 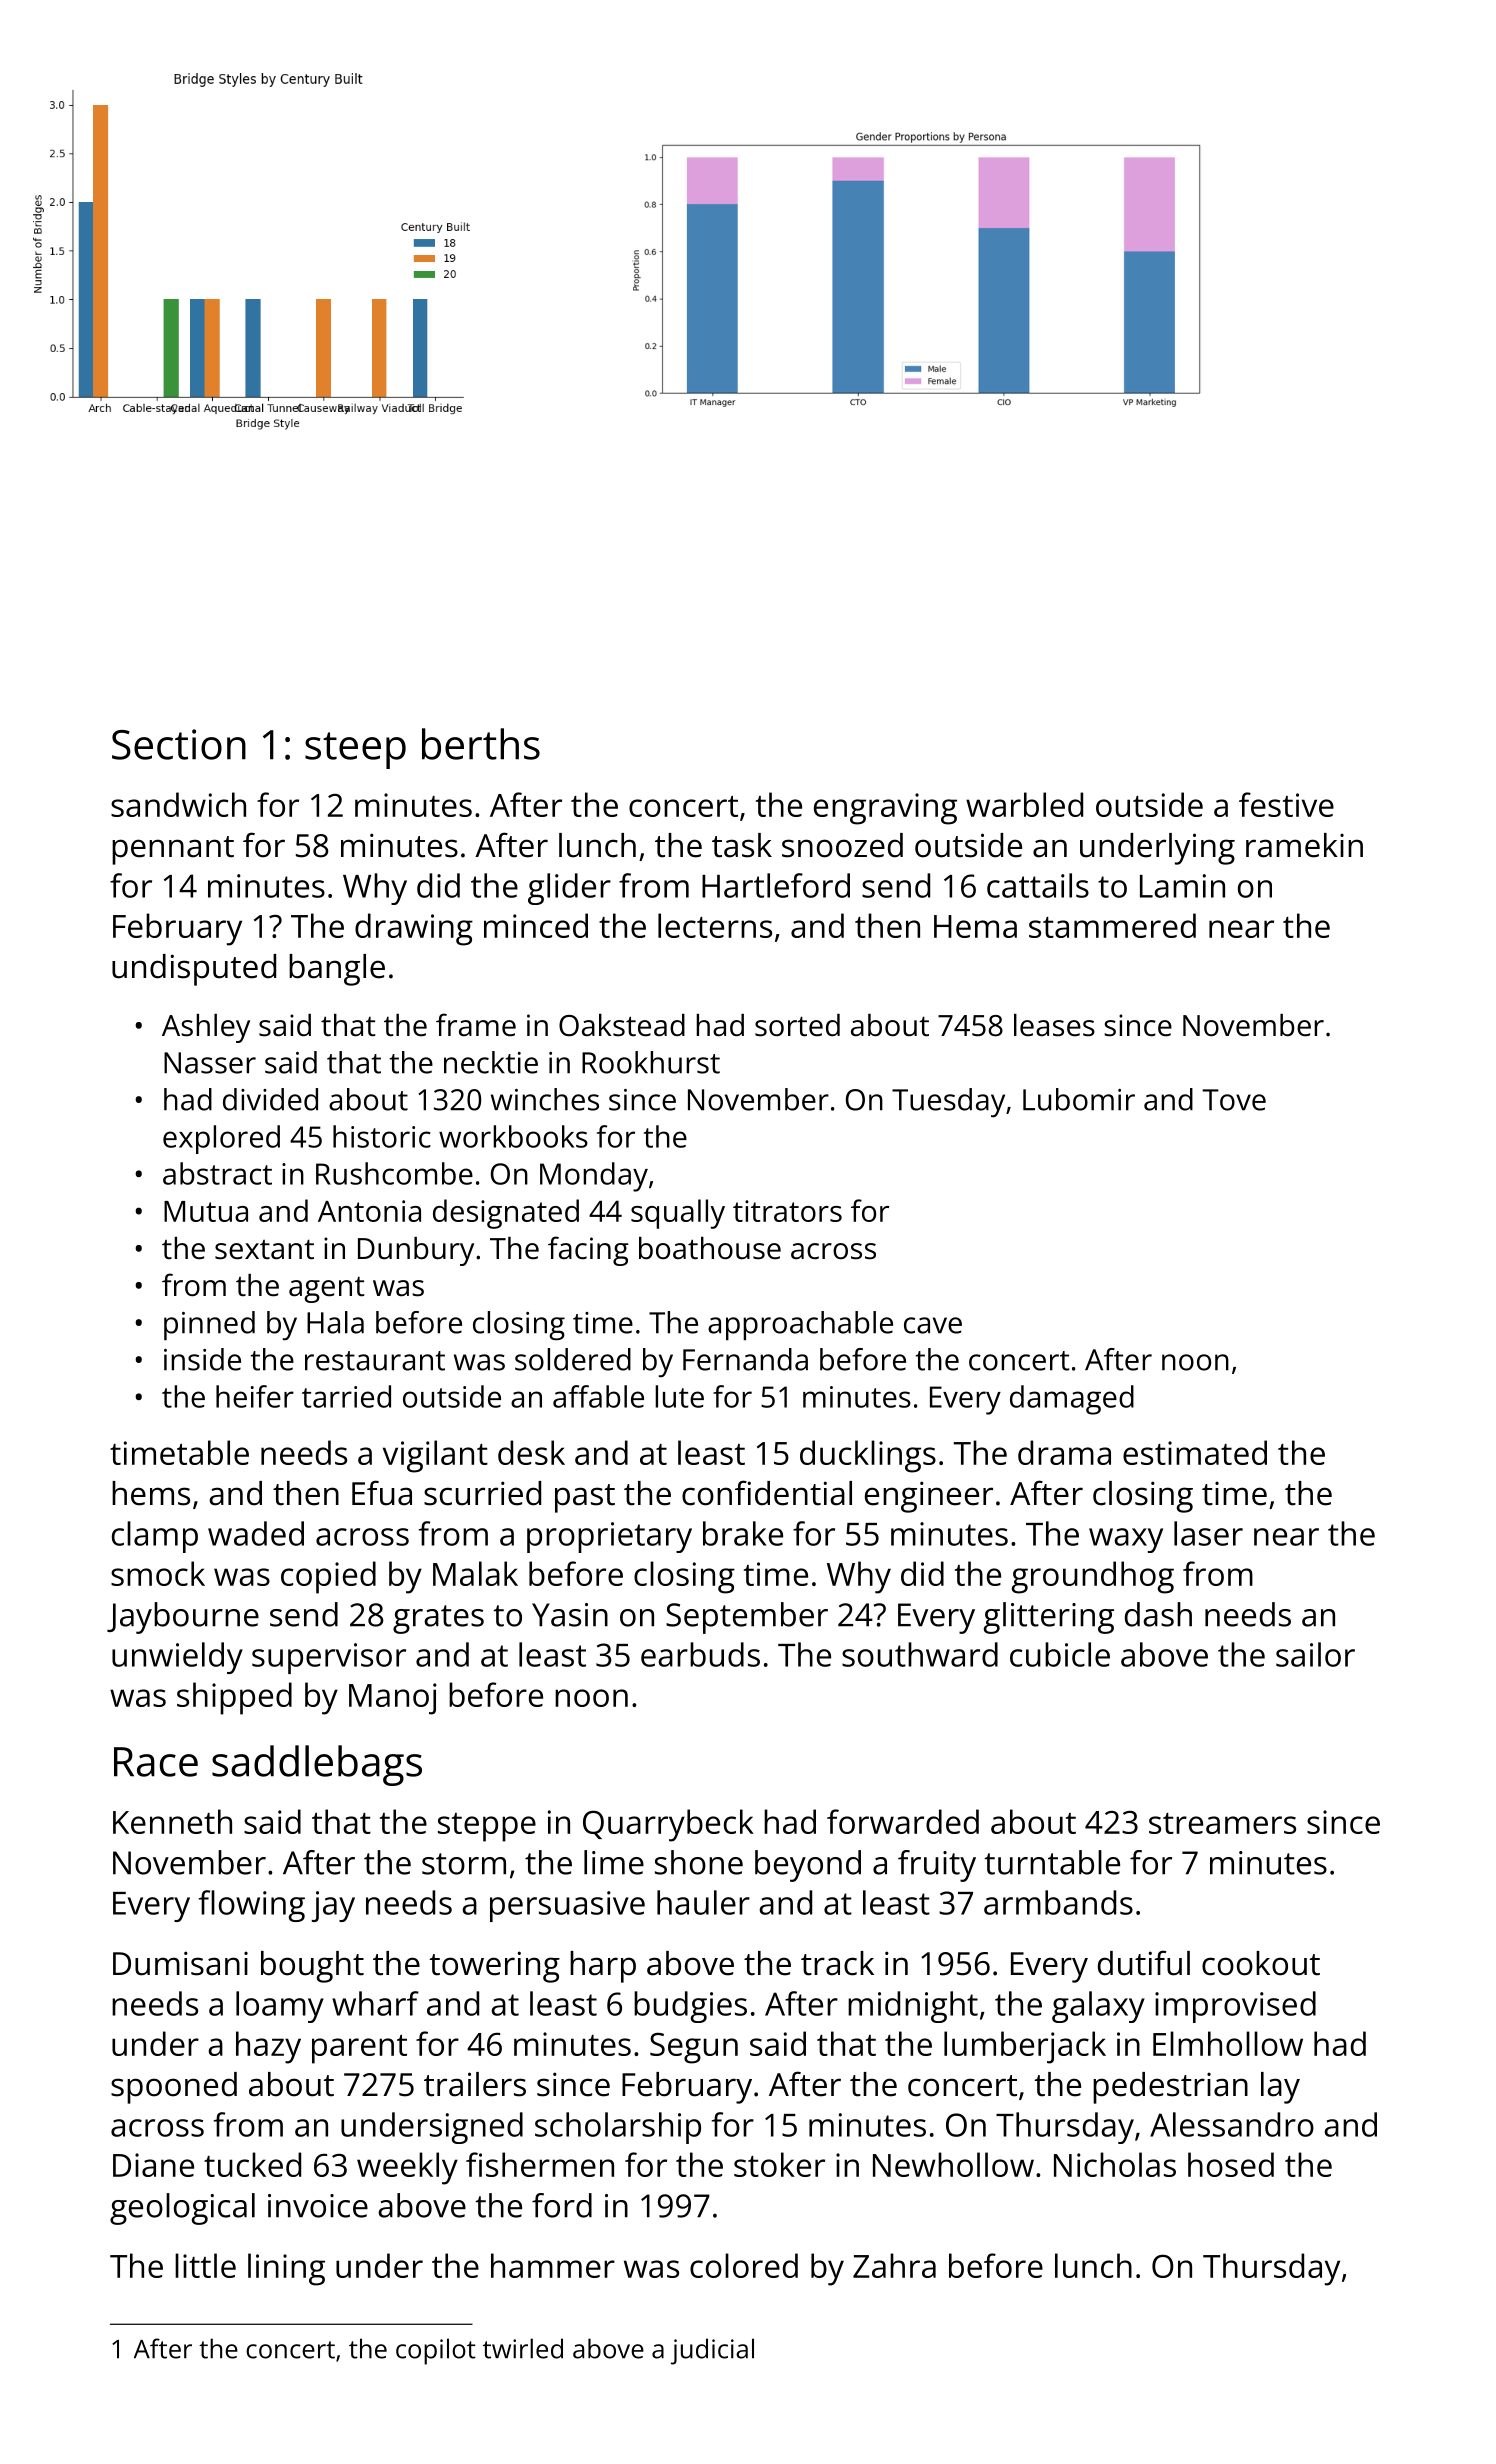 What do you see at coordinates (1038, 885) in the screenshot?
I see `cattails` at bounding box center [1038, 885].
